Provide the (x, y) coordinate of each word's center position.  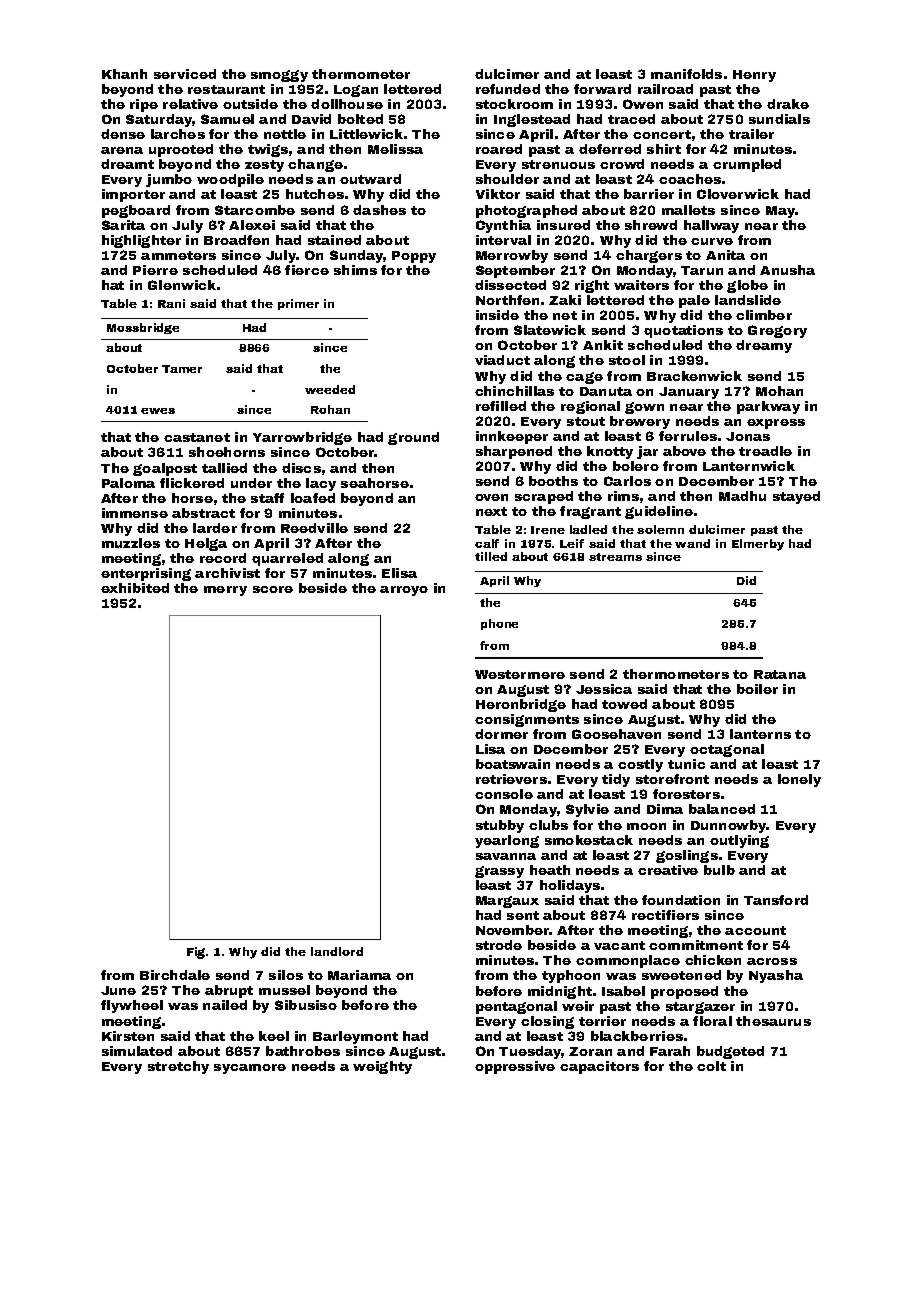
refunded (508, 89)
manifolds (686, 74)
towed (624, 704)
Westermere (520, 674)
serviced (185, 74)
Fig (196, 953)
